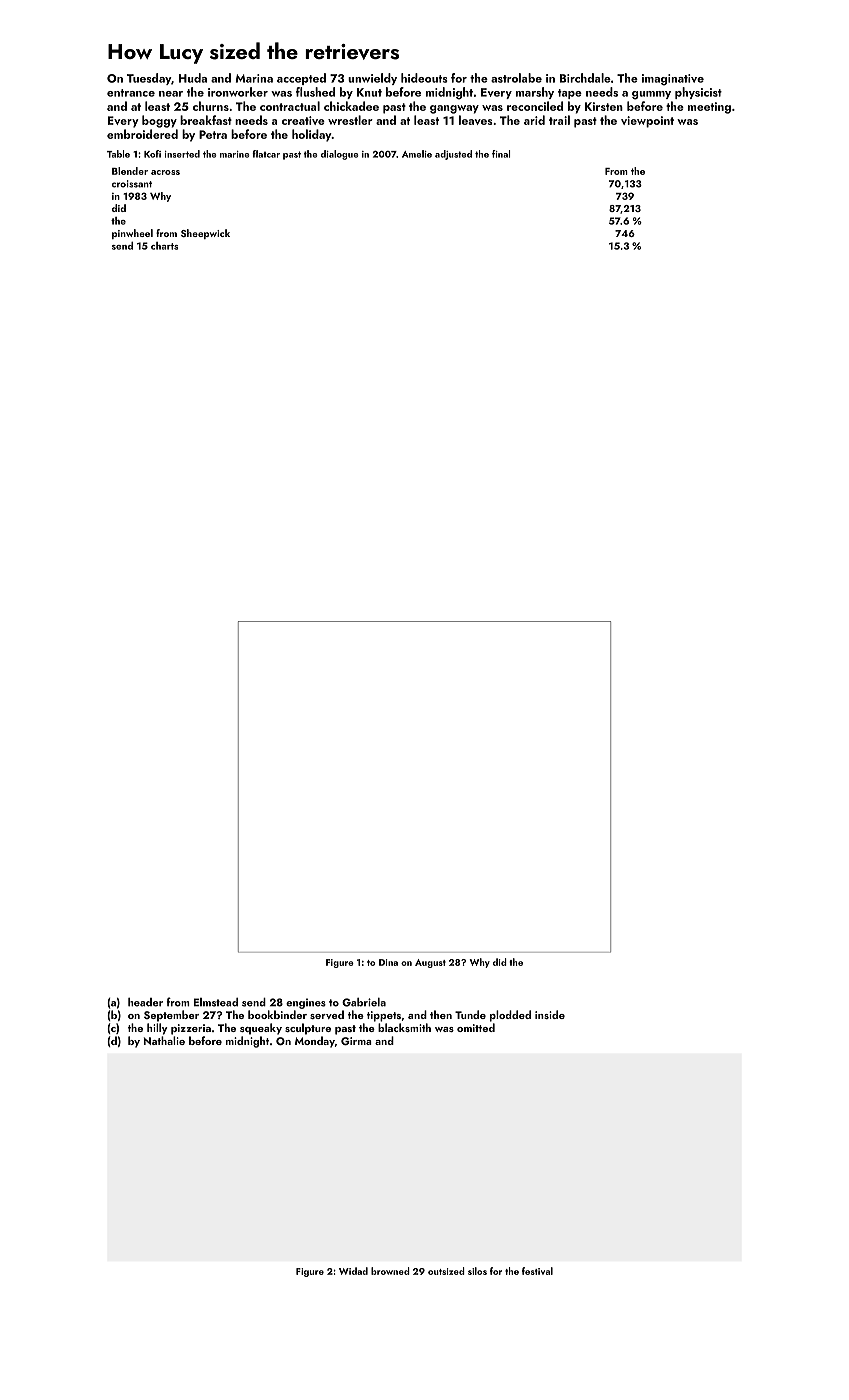  What do you see at coordinates (216, 1002) in the screenshot?
I see `Elmstead` at bounding box center [216, 1002].
